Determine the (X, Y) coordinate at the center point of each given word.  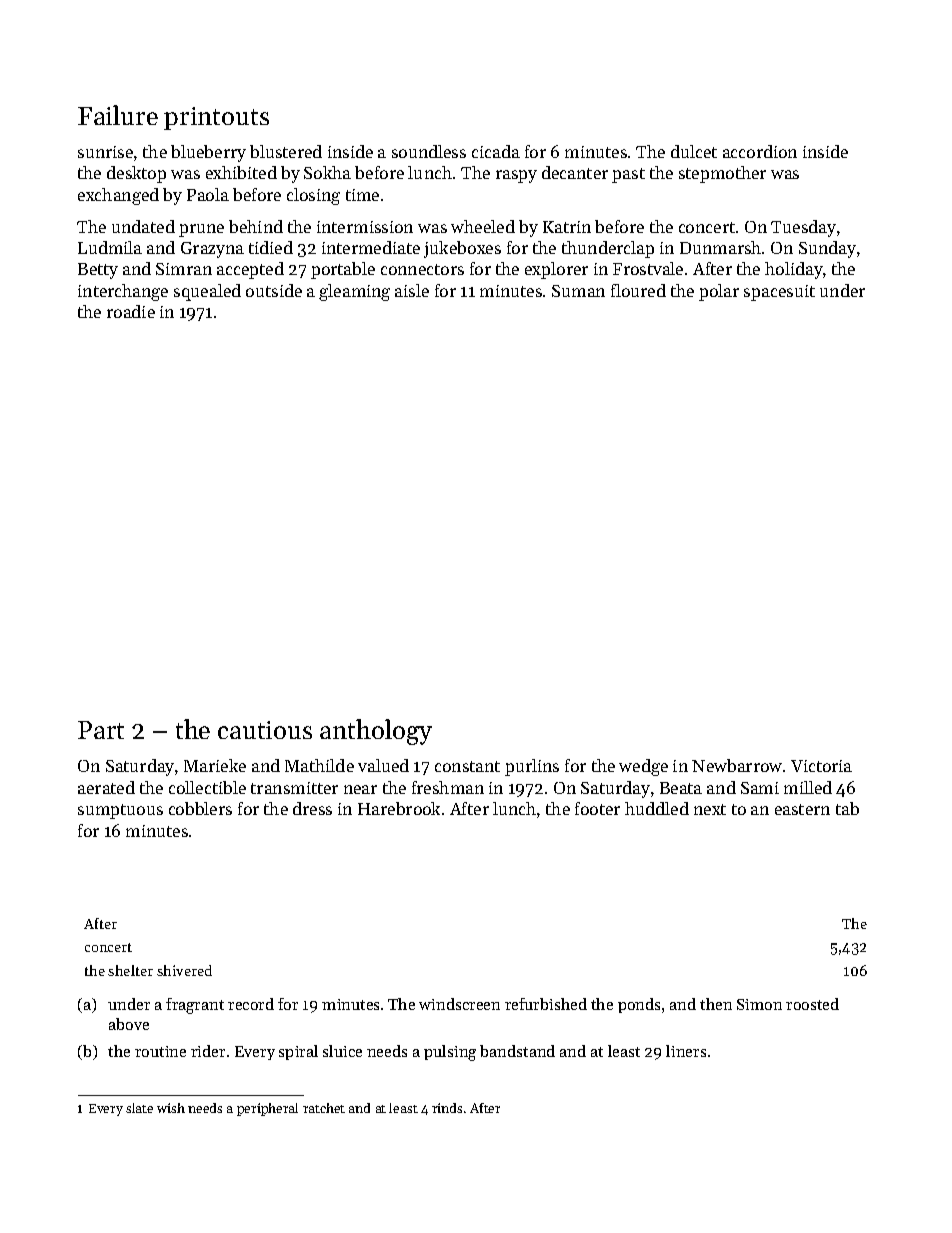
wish (171, 1108)
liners (686, 1051)
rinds (447, 1108)
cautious (265, 730)
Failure (118, 115)
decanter (575, 172)
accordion (760, 151)
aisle (412, 290)
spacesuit (779, 293)
